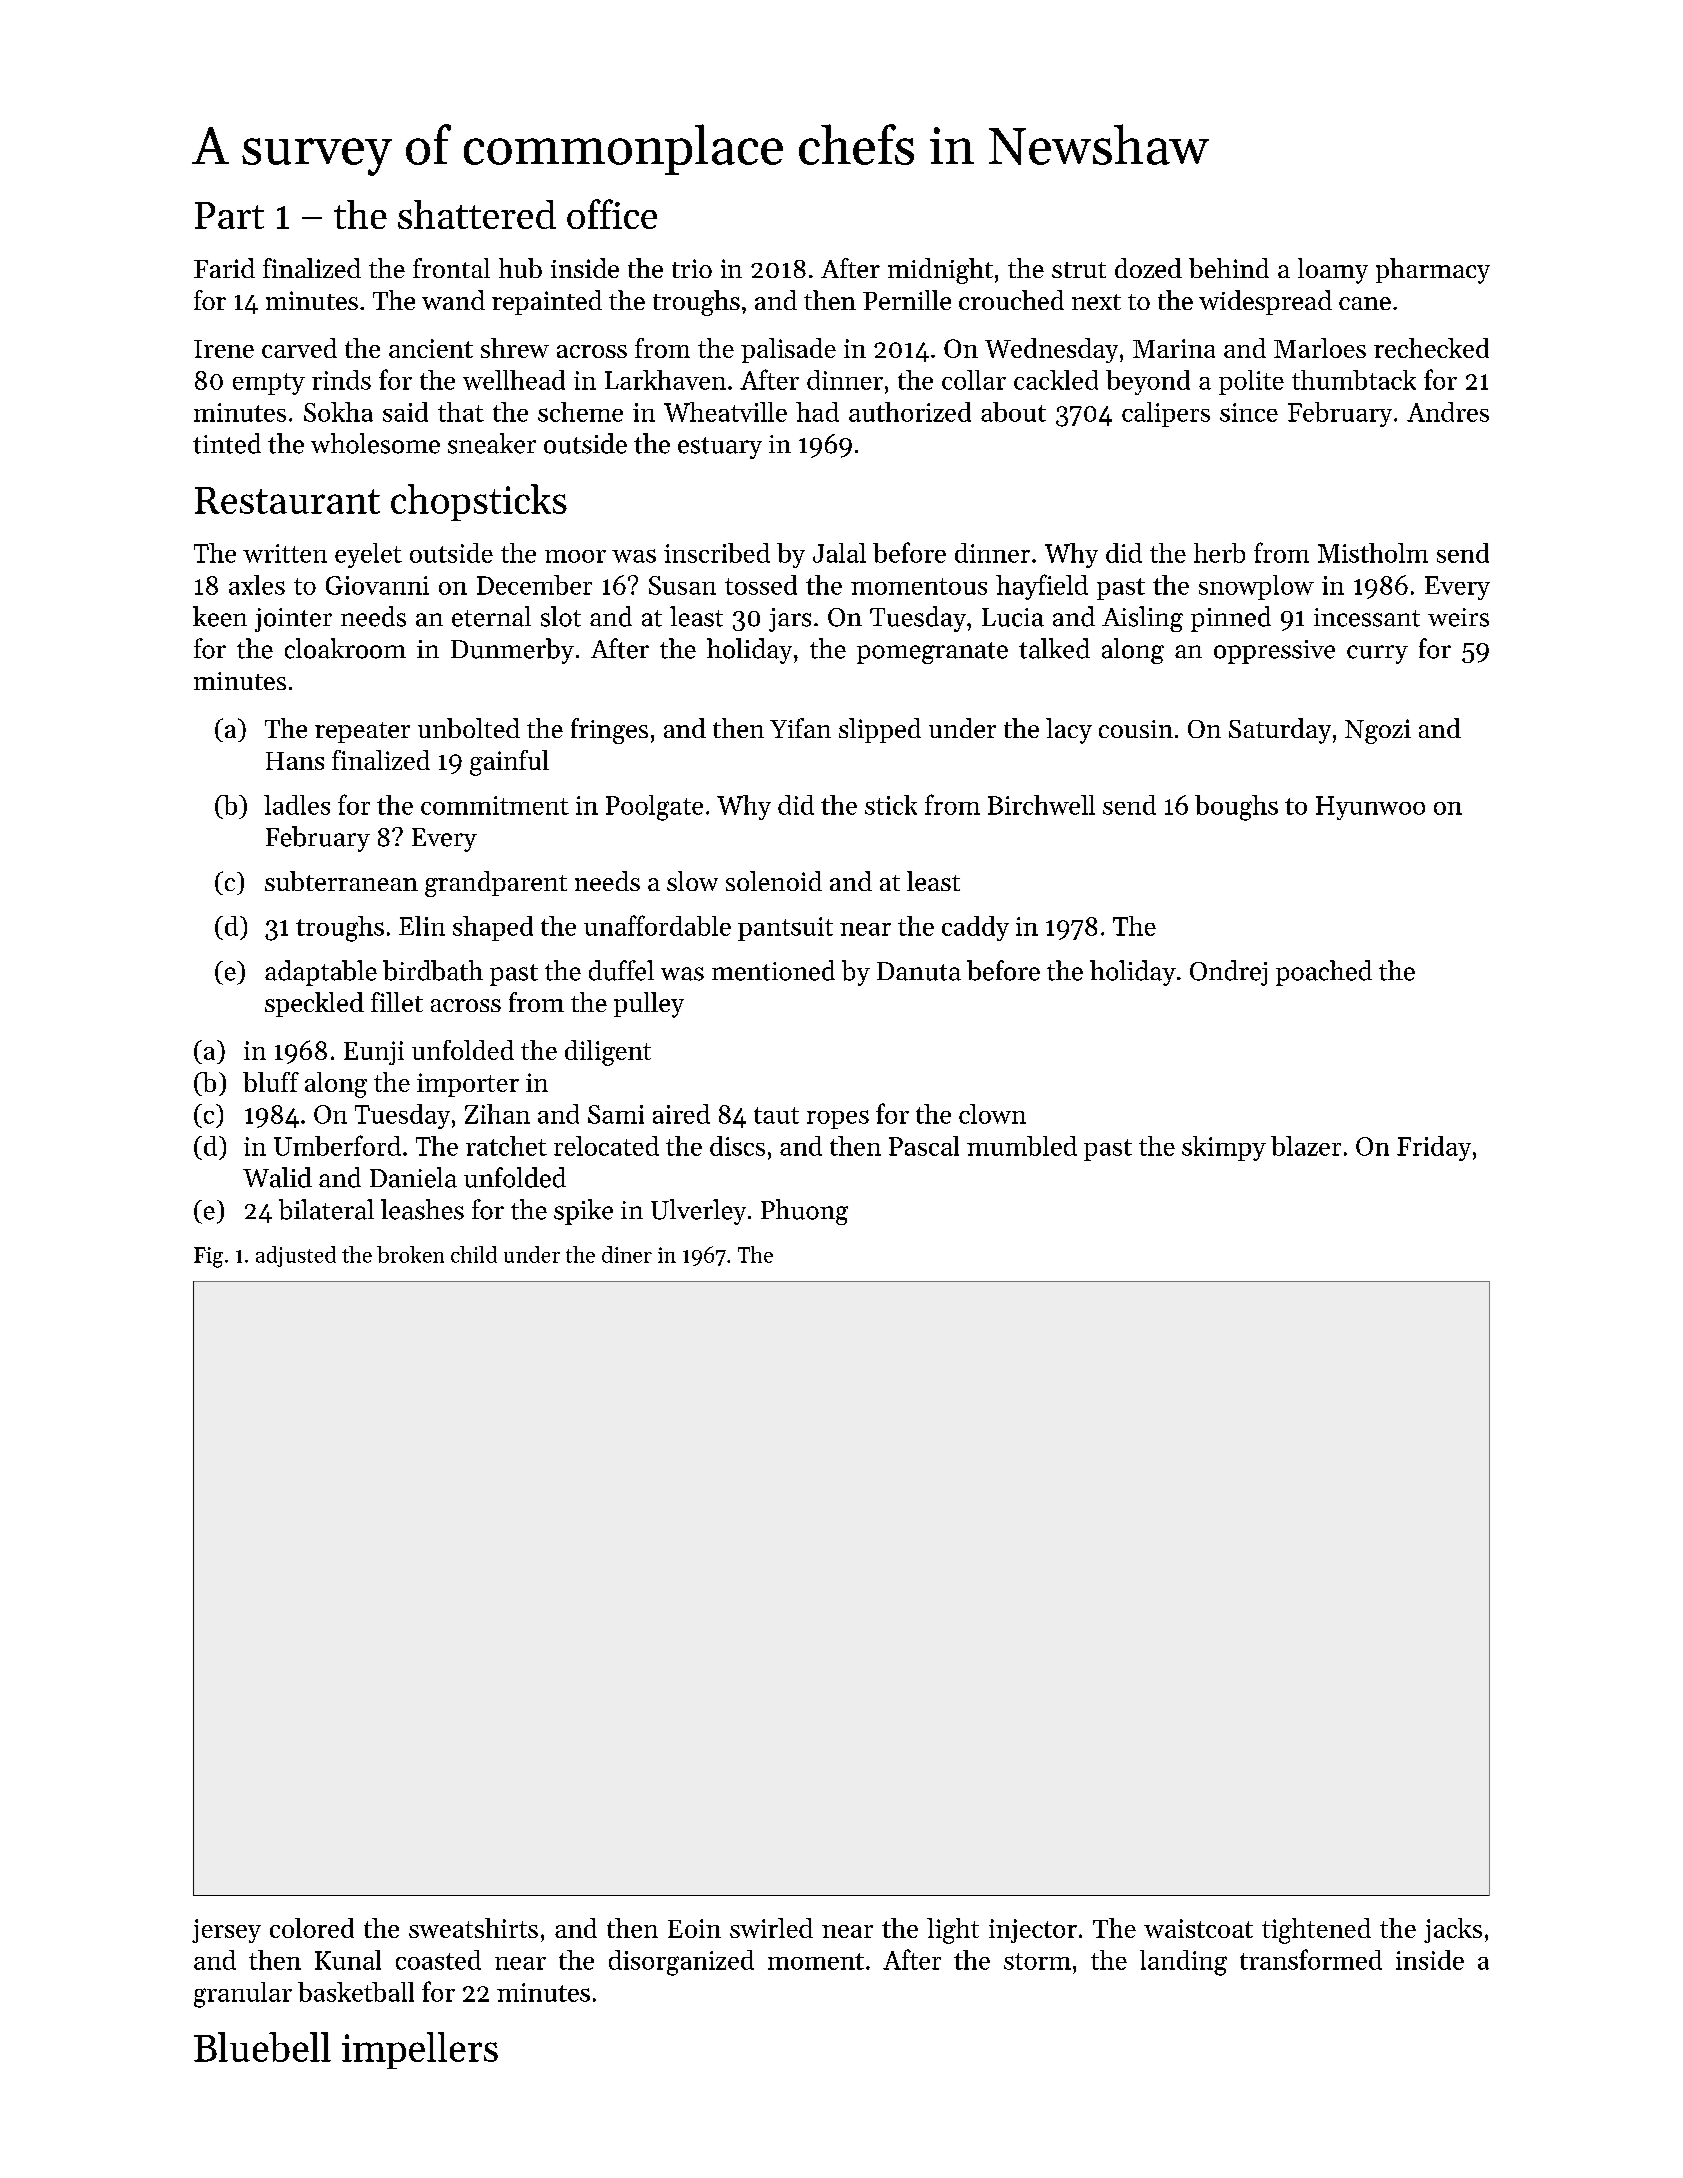 This screenshot has height=2178, width=1683. What do you see at coordinates (657, 925) in the screenshot?
I see `unaffordable` at bounding box center [657, 925].
